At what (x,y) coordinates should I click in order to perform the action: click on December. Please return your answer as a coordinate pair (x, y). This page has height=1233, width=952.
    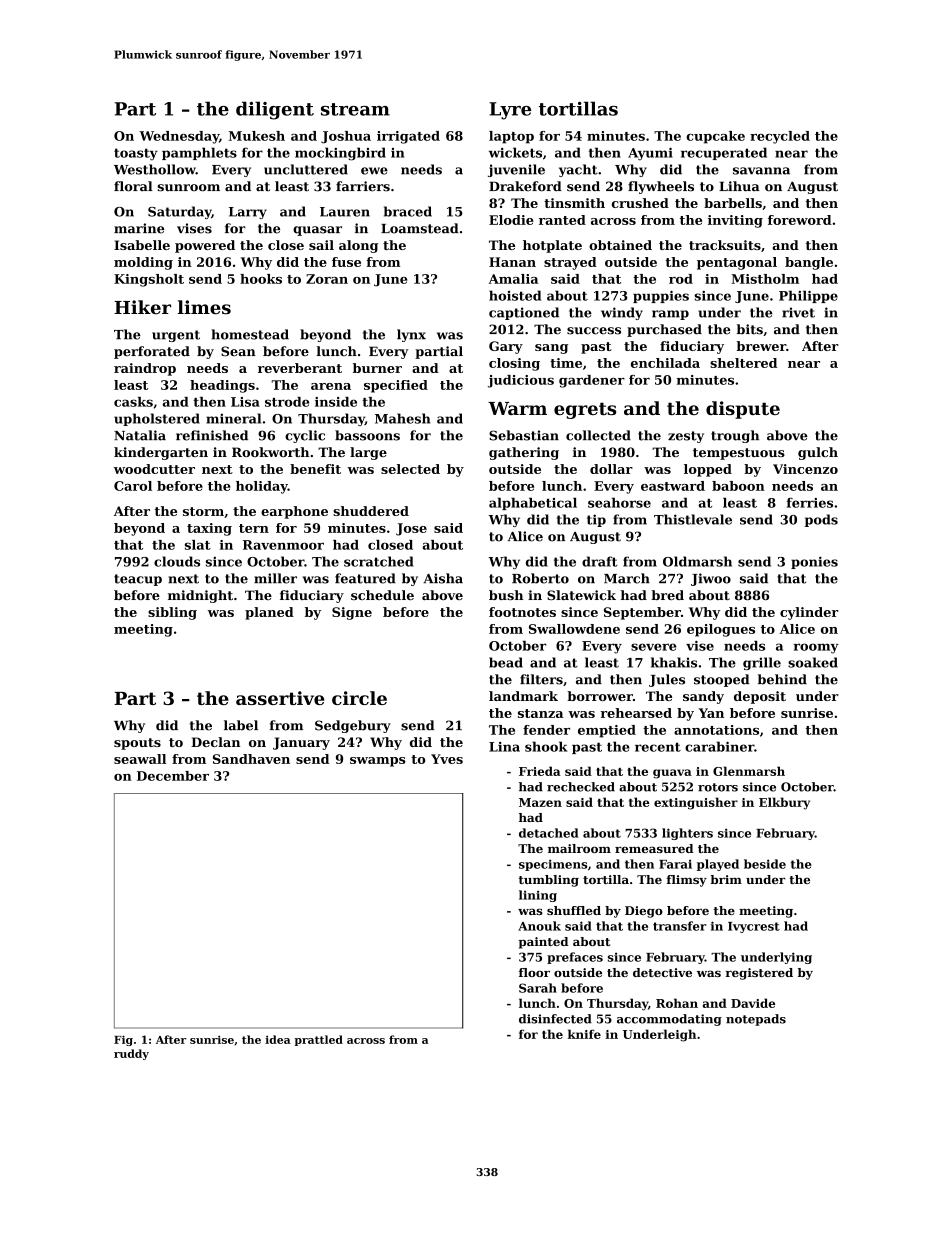
    Looking at the image, I should click on (173, 776).
